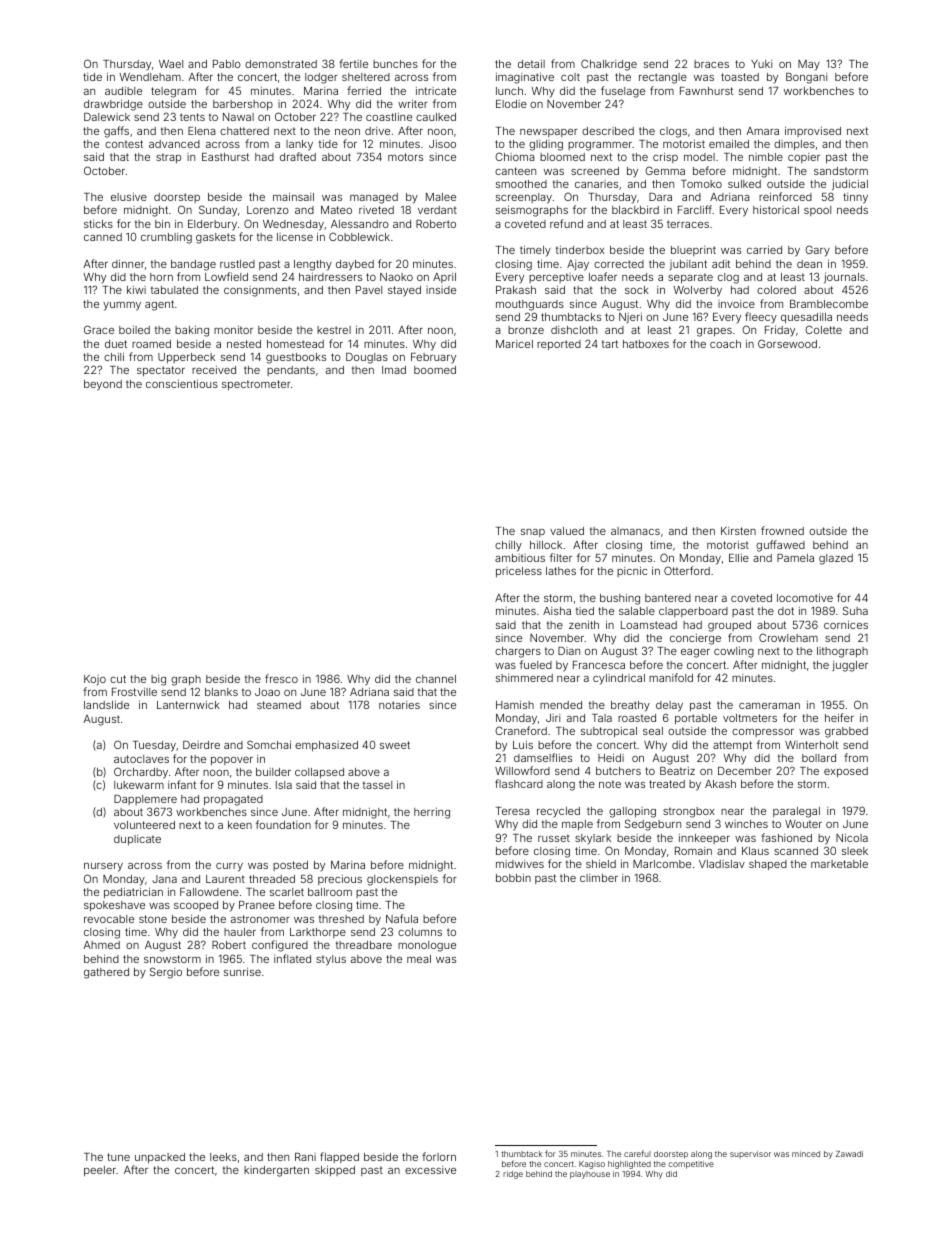  Describe the element at coordinates (305, 1157) in the screenshot. I see `Rani` at that location.
